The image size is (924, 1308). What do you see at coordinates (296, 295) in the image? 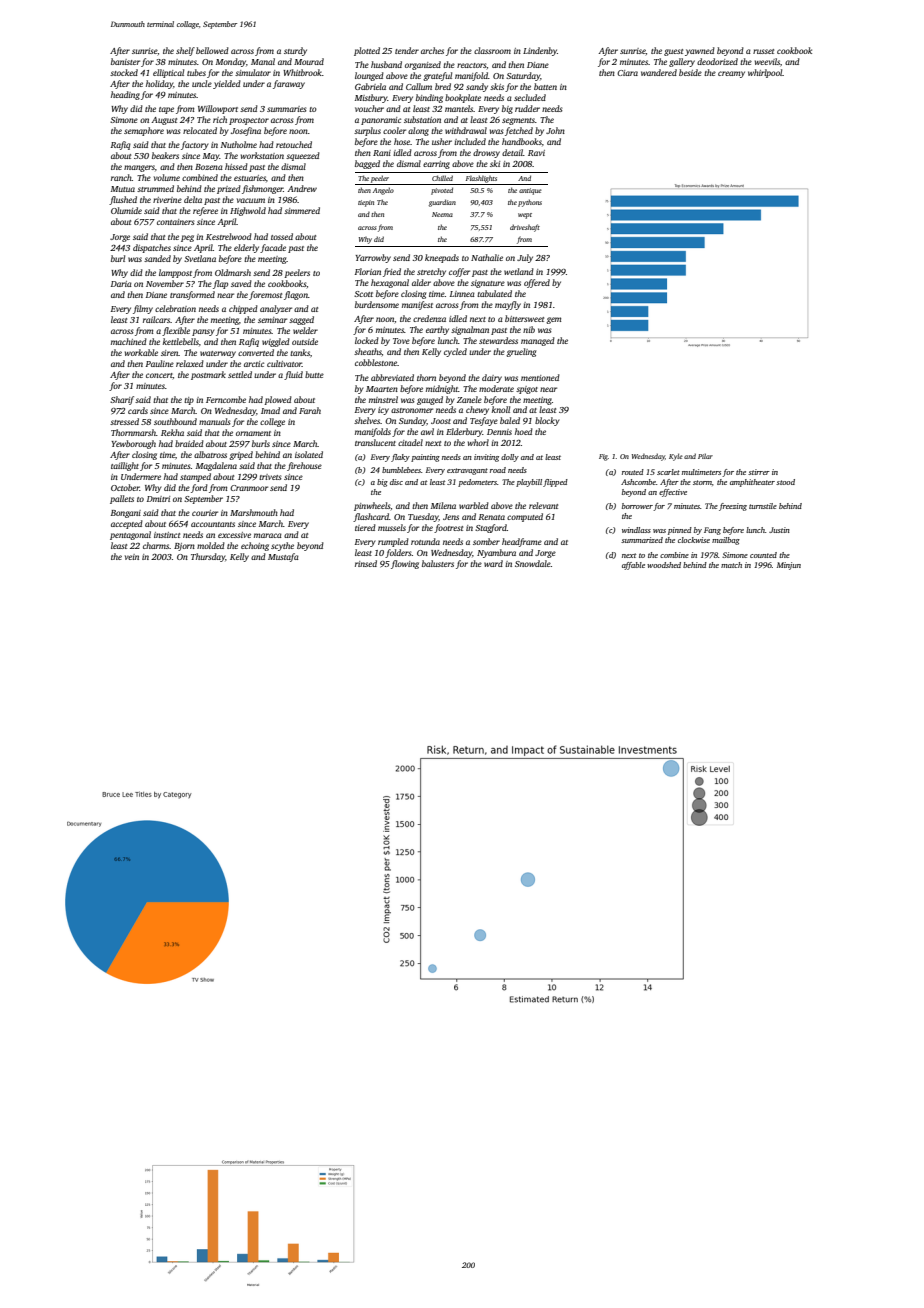
I see `flagon` at bounding box center [296, 295].
